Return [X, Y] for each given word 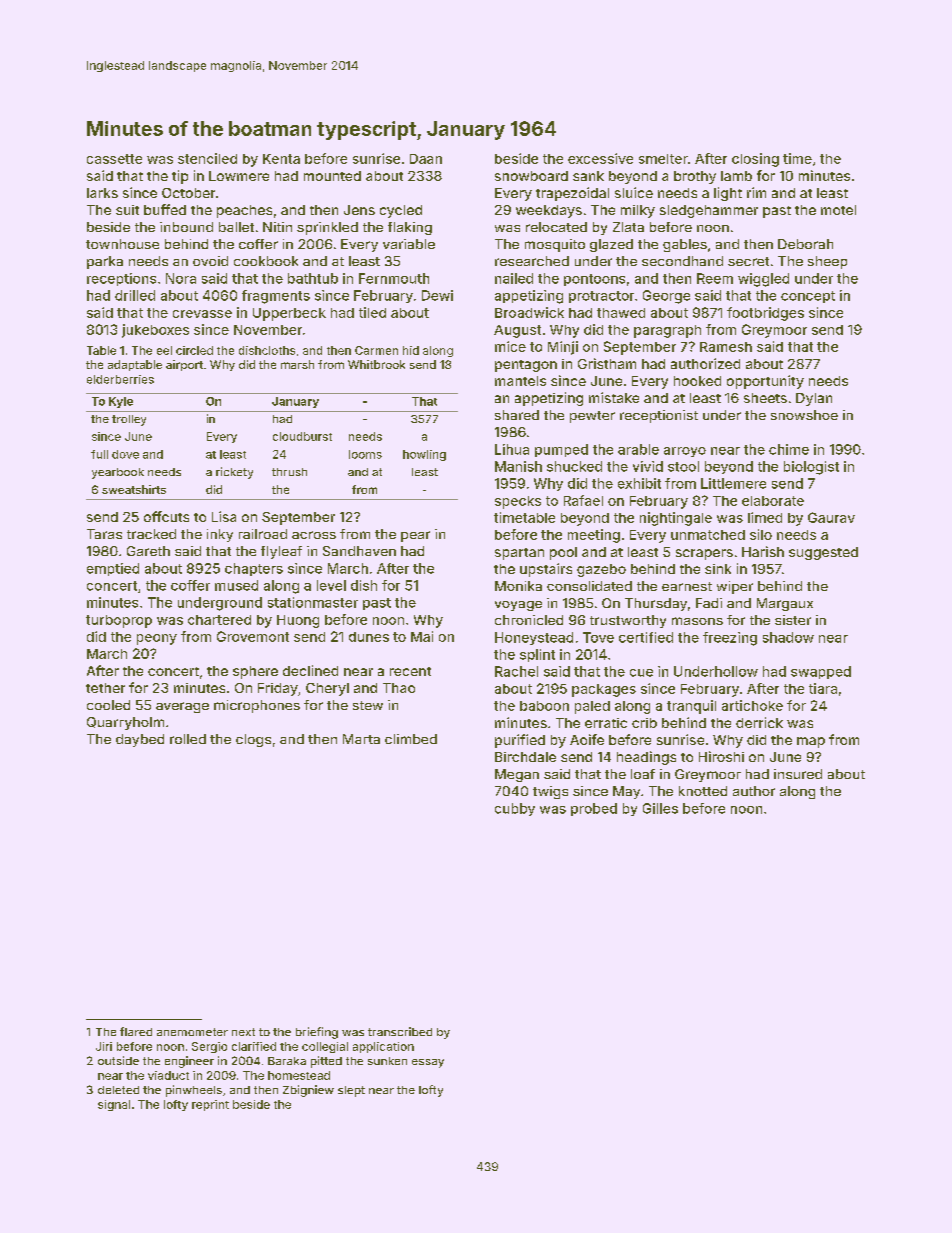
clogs [253, 740]
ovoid [210, 261]
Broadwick [529, 312]
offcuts [166, 516]
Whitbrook [376, 364]
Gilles [660, 808]
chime [789, 449]
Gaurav [831, 517]
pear [415, 536]
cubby [515, 809]
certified [646, 637]
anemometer [192, 1032]
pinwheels [194, 1091]
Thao [399, 688]
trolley [129, 420]
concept [808, 297]
